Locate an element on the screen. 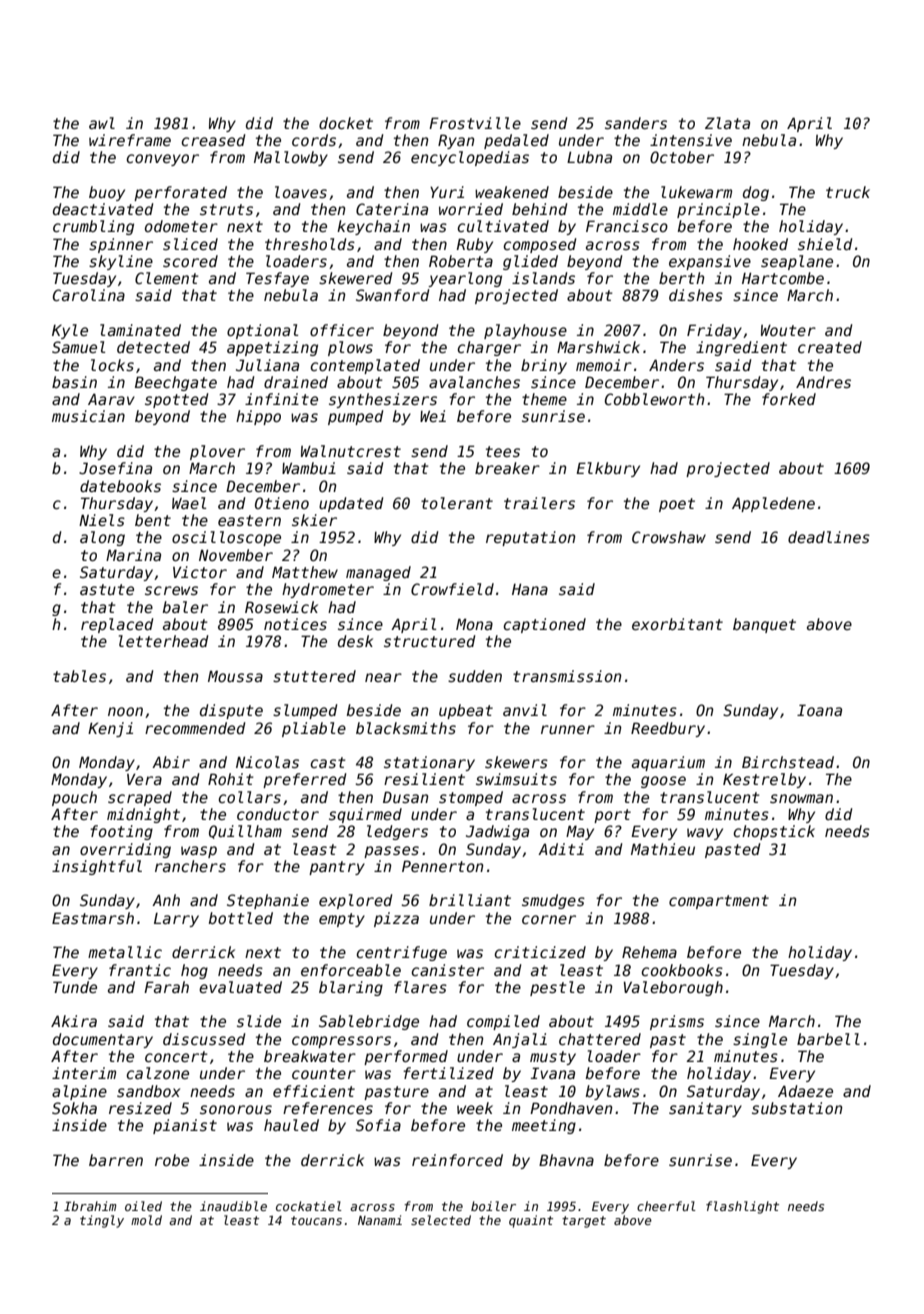 This screenshot has height=1314, width=924. Ibrahim is located at coordinates (90, 1206).
